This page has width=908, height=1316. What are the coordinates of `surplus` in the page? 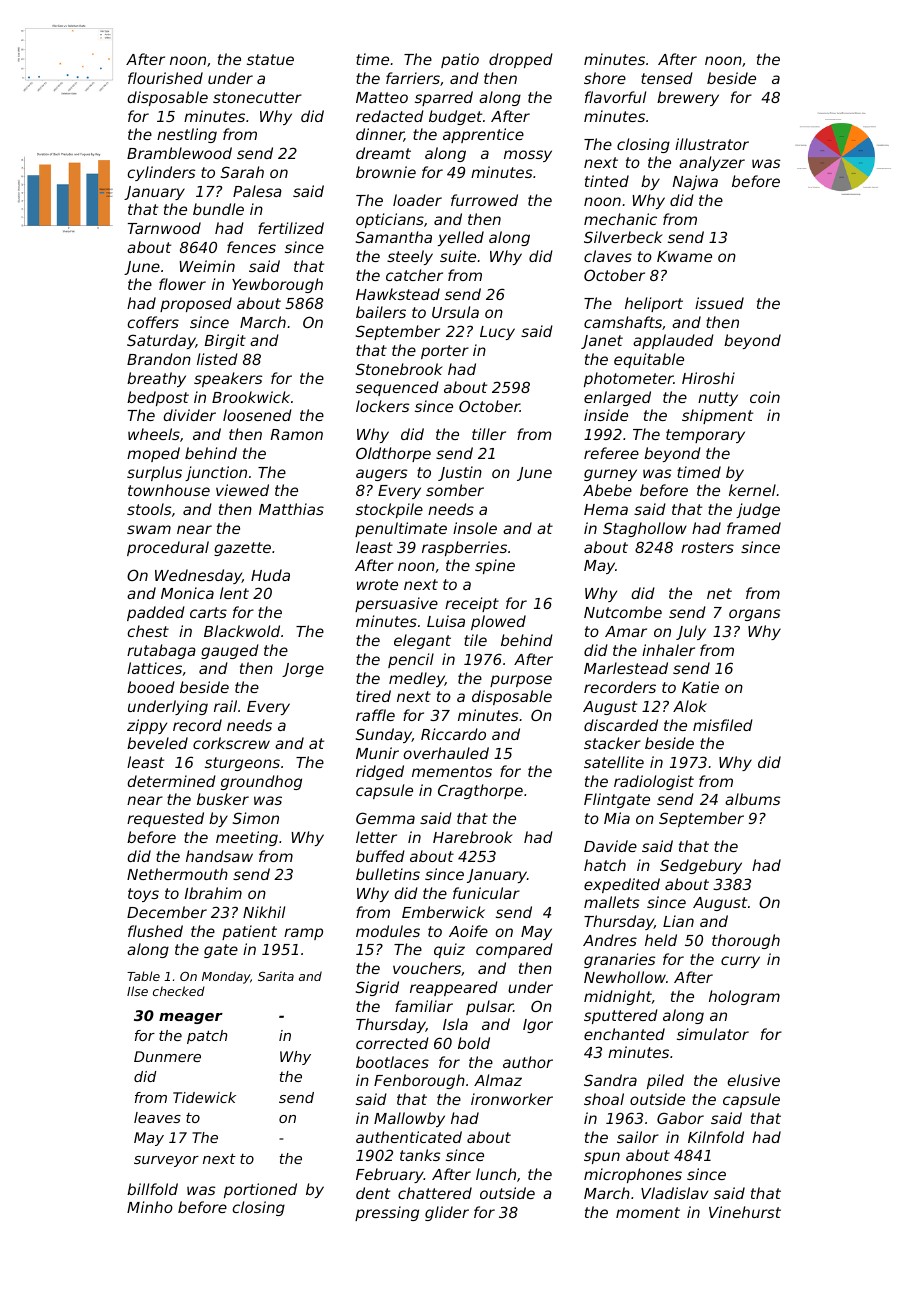 It's located at (154, 473).
